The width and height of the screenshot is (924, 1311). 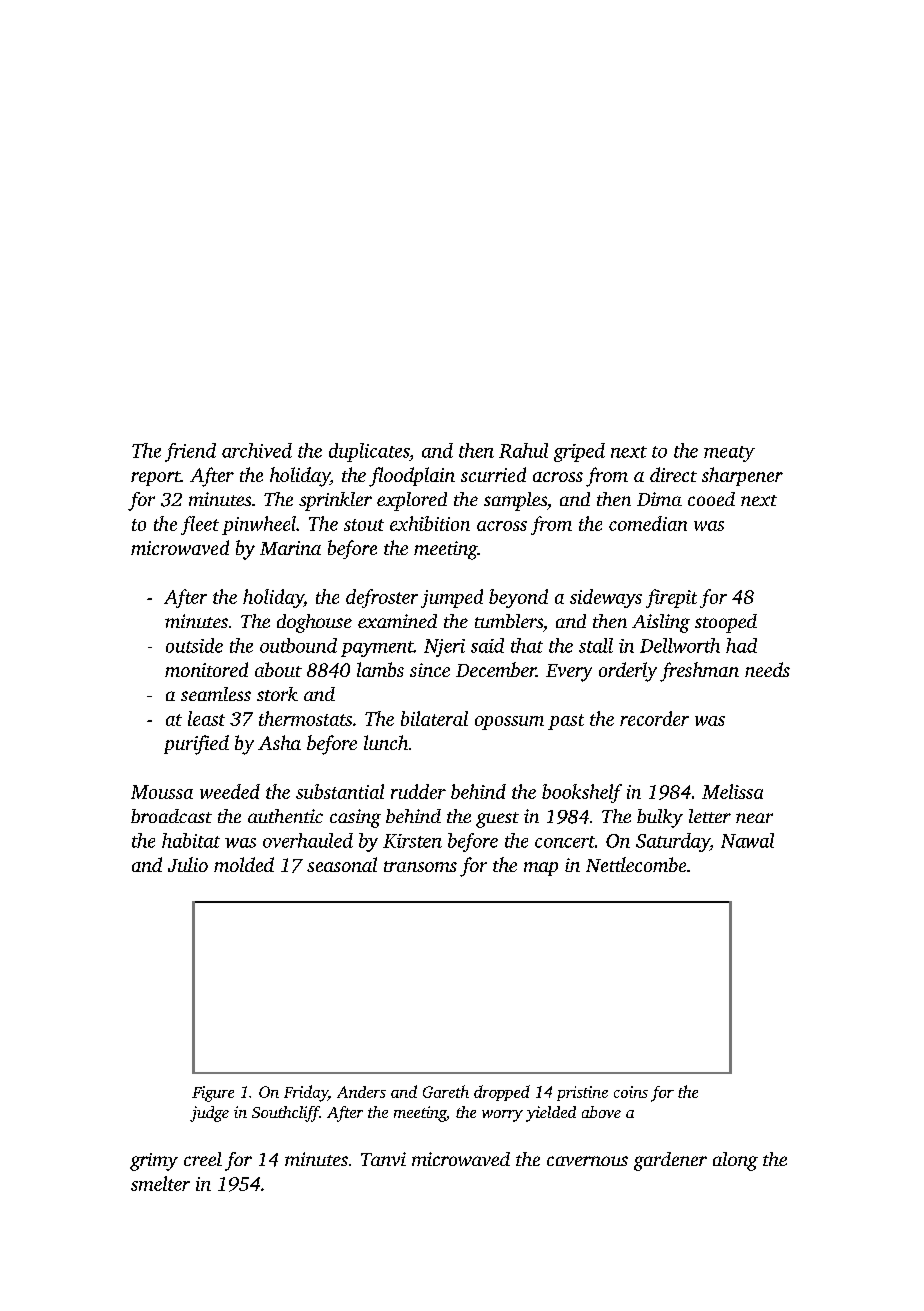 What do you see at coordinates (383, 1159) in the screenshot?
I see `Tanvi` at bounding box center [383, 1159].
